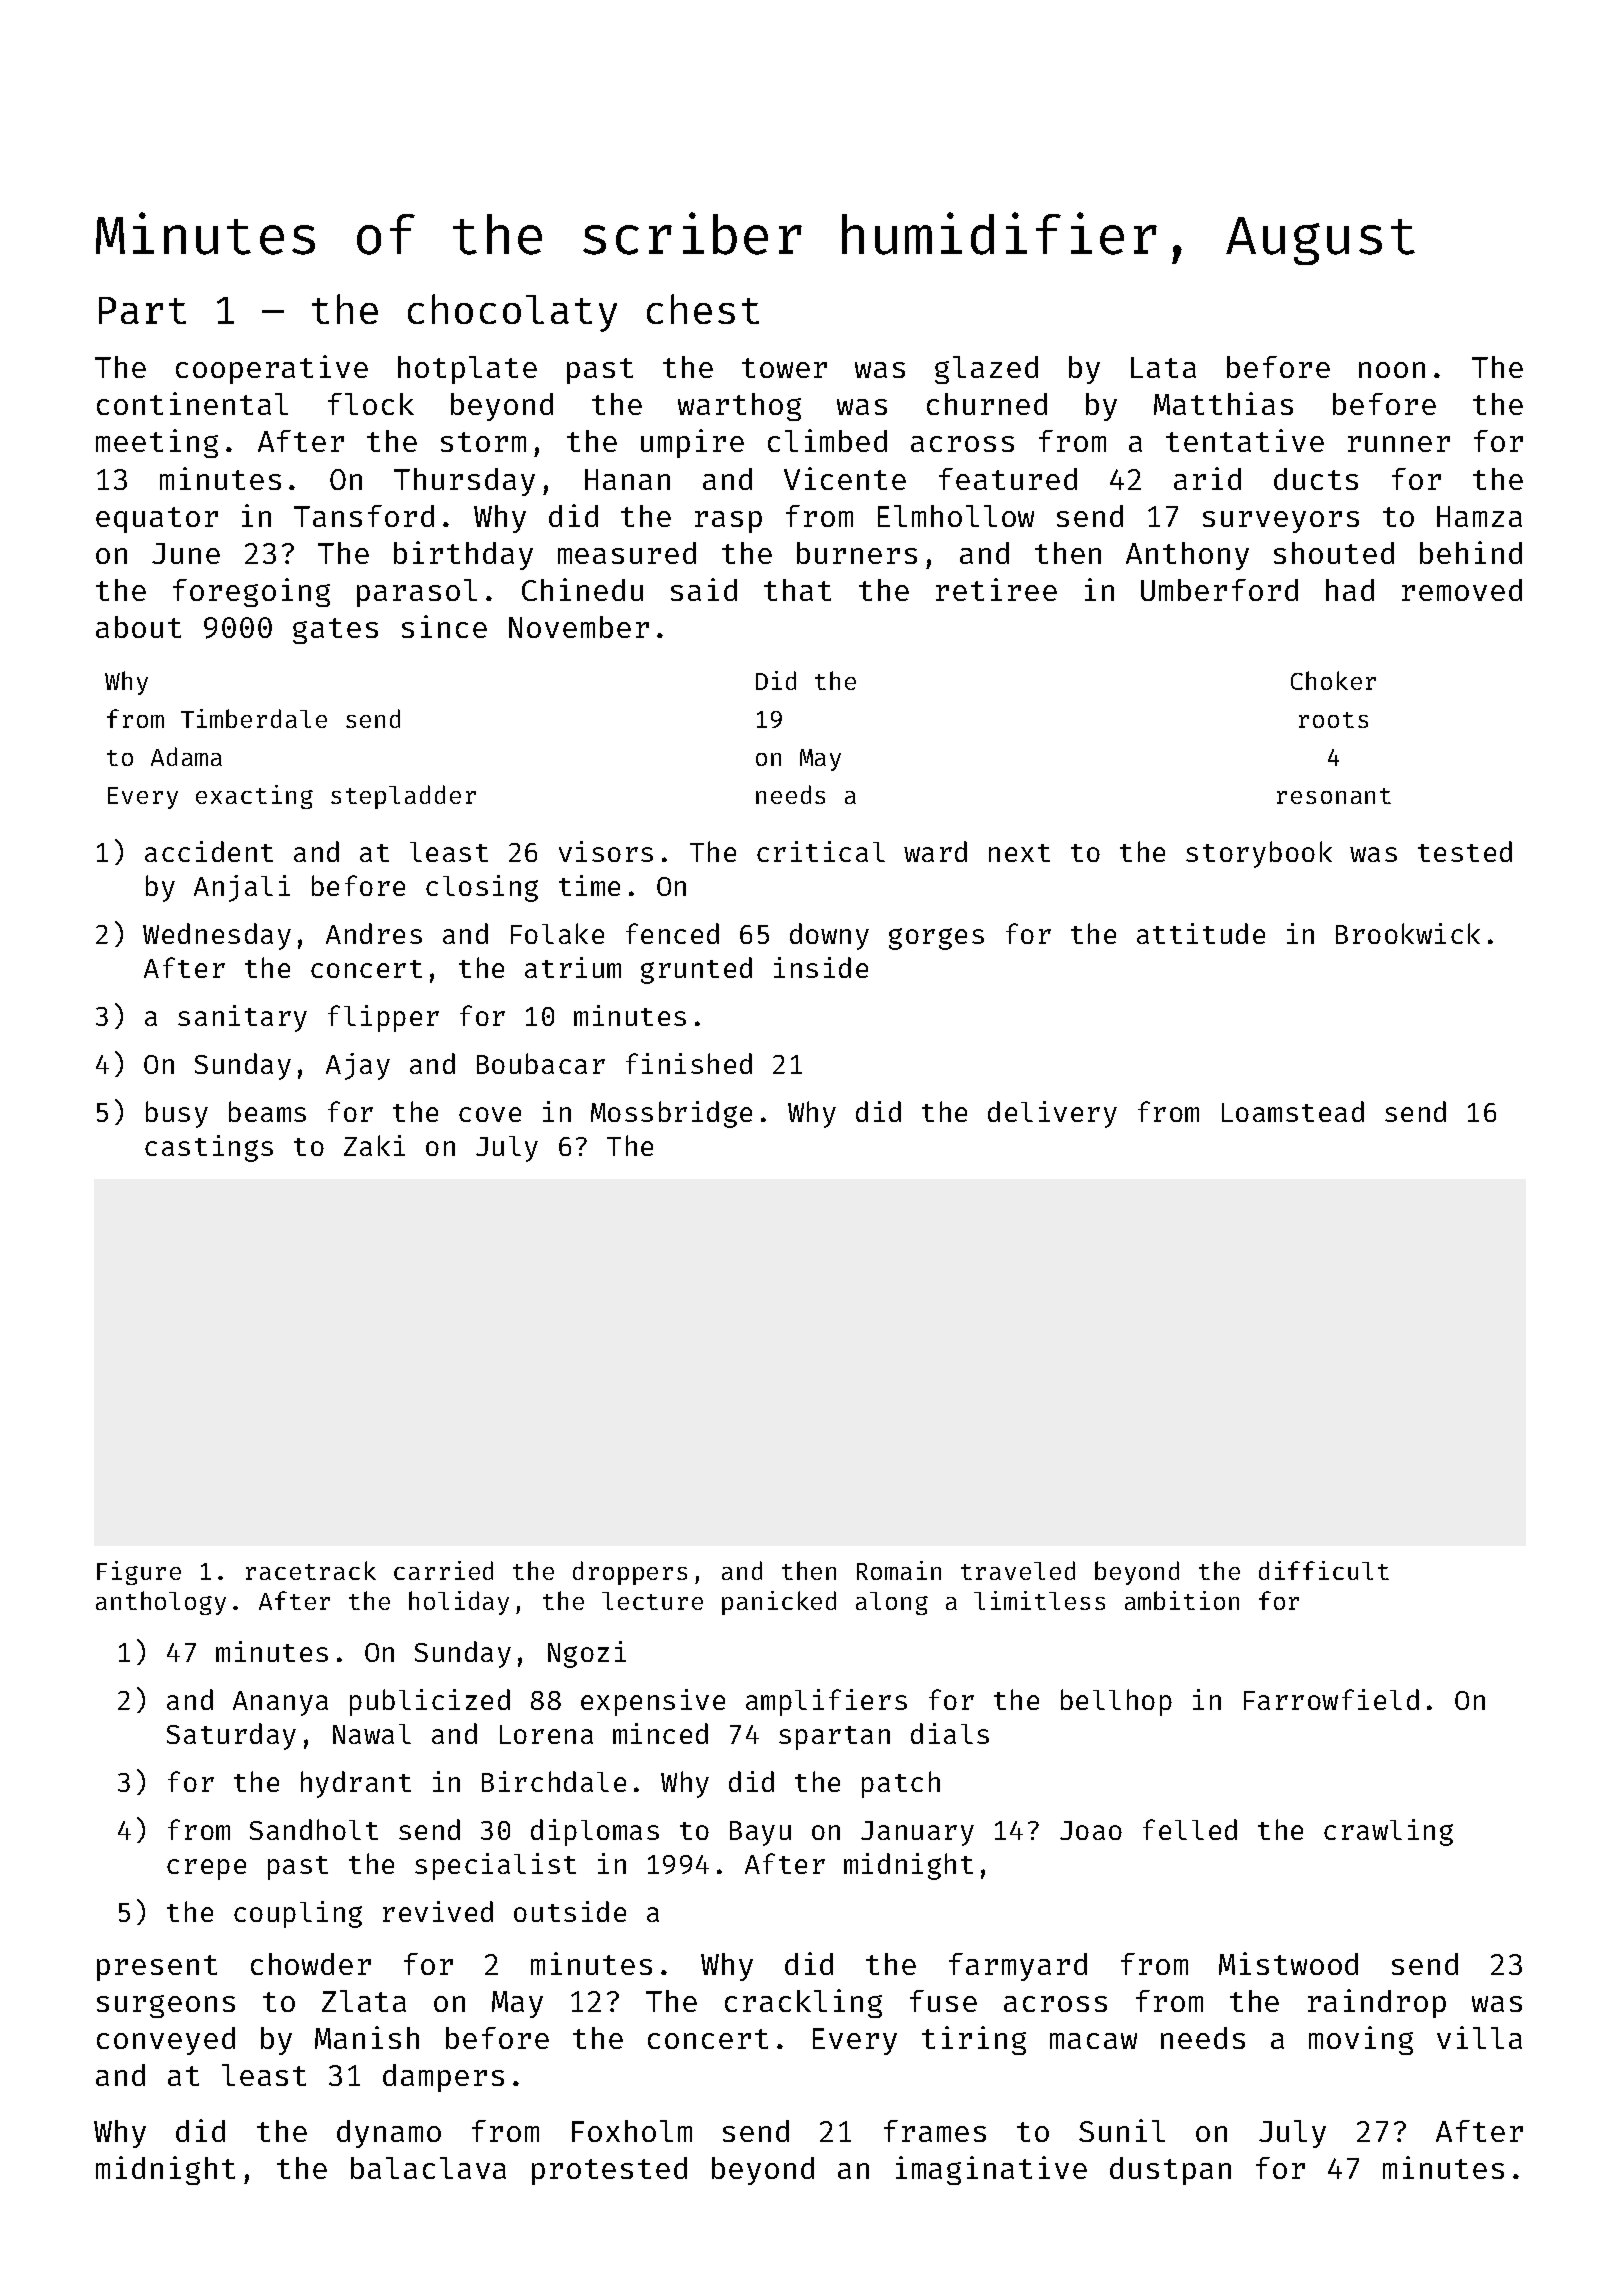 This screenshot has height=2292, width=1620. What do you see at coordinates (374, 1145) in the screenshot?
I see `Zaki` at bounding box center [374, 1145].
